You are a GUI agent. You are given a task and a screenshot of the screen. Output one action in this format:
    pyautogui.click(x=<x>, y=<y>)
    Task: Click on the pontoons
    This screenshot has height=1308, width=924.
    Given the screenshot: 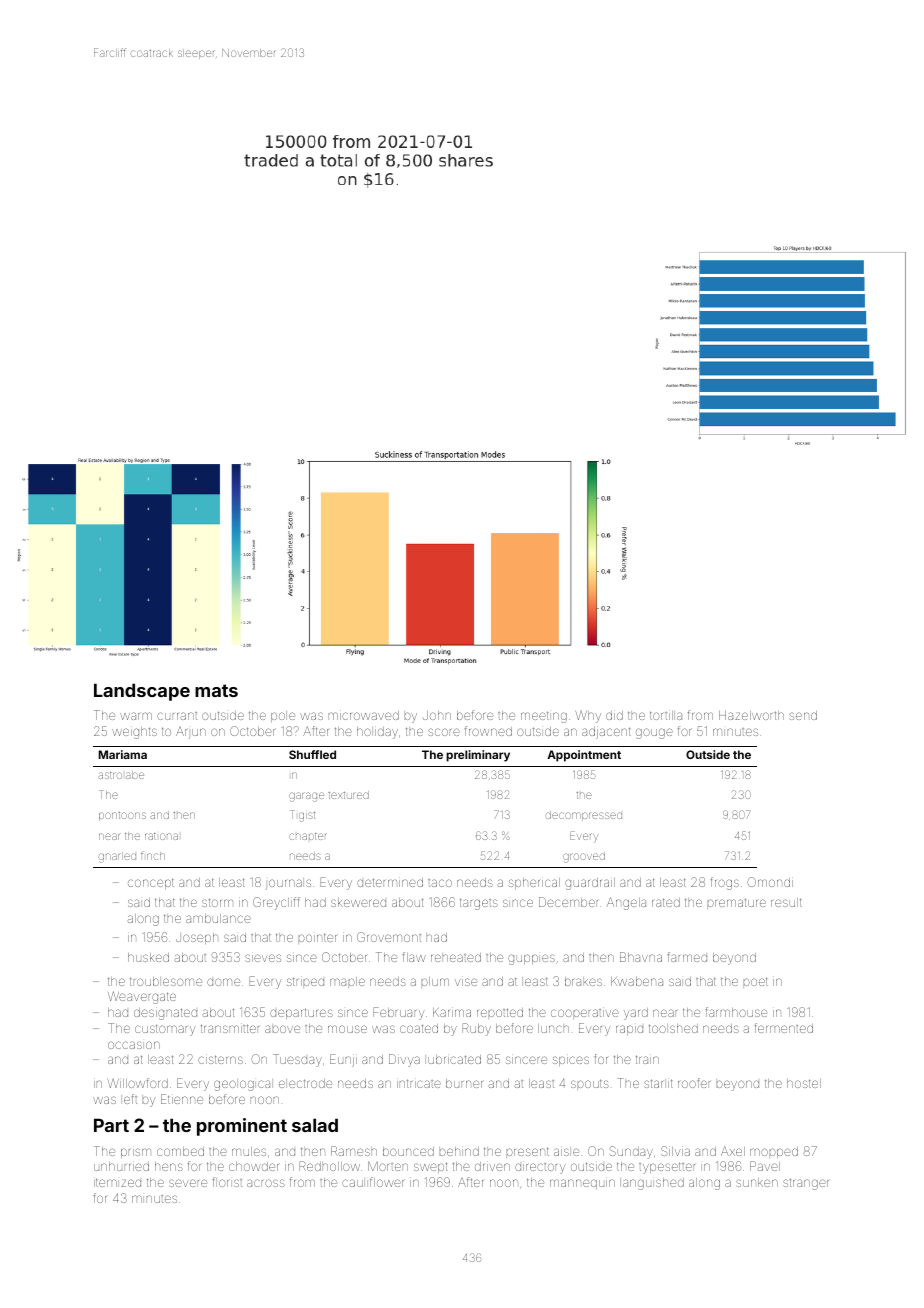 What is the action you would take?
    pyautogui.click(x=122, y=816)
